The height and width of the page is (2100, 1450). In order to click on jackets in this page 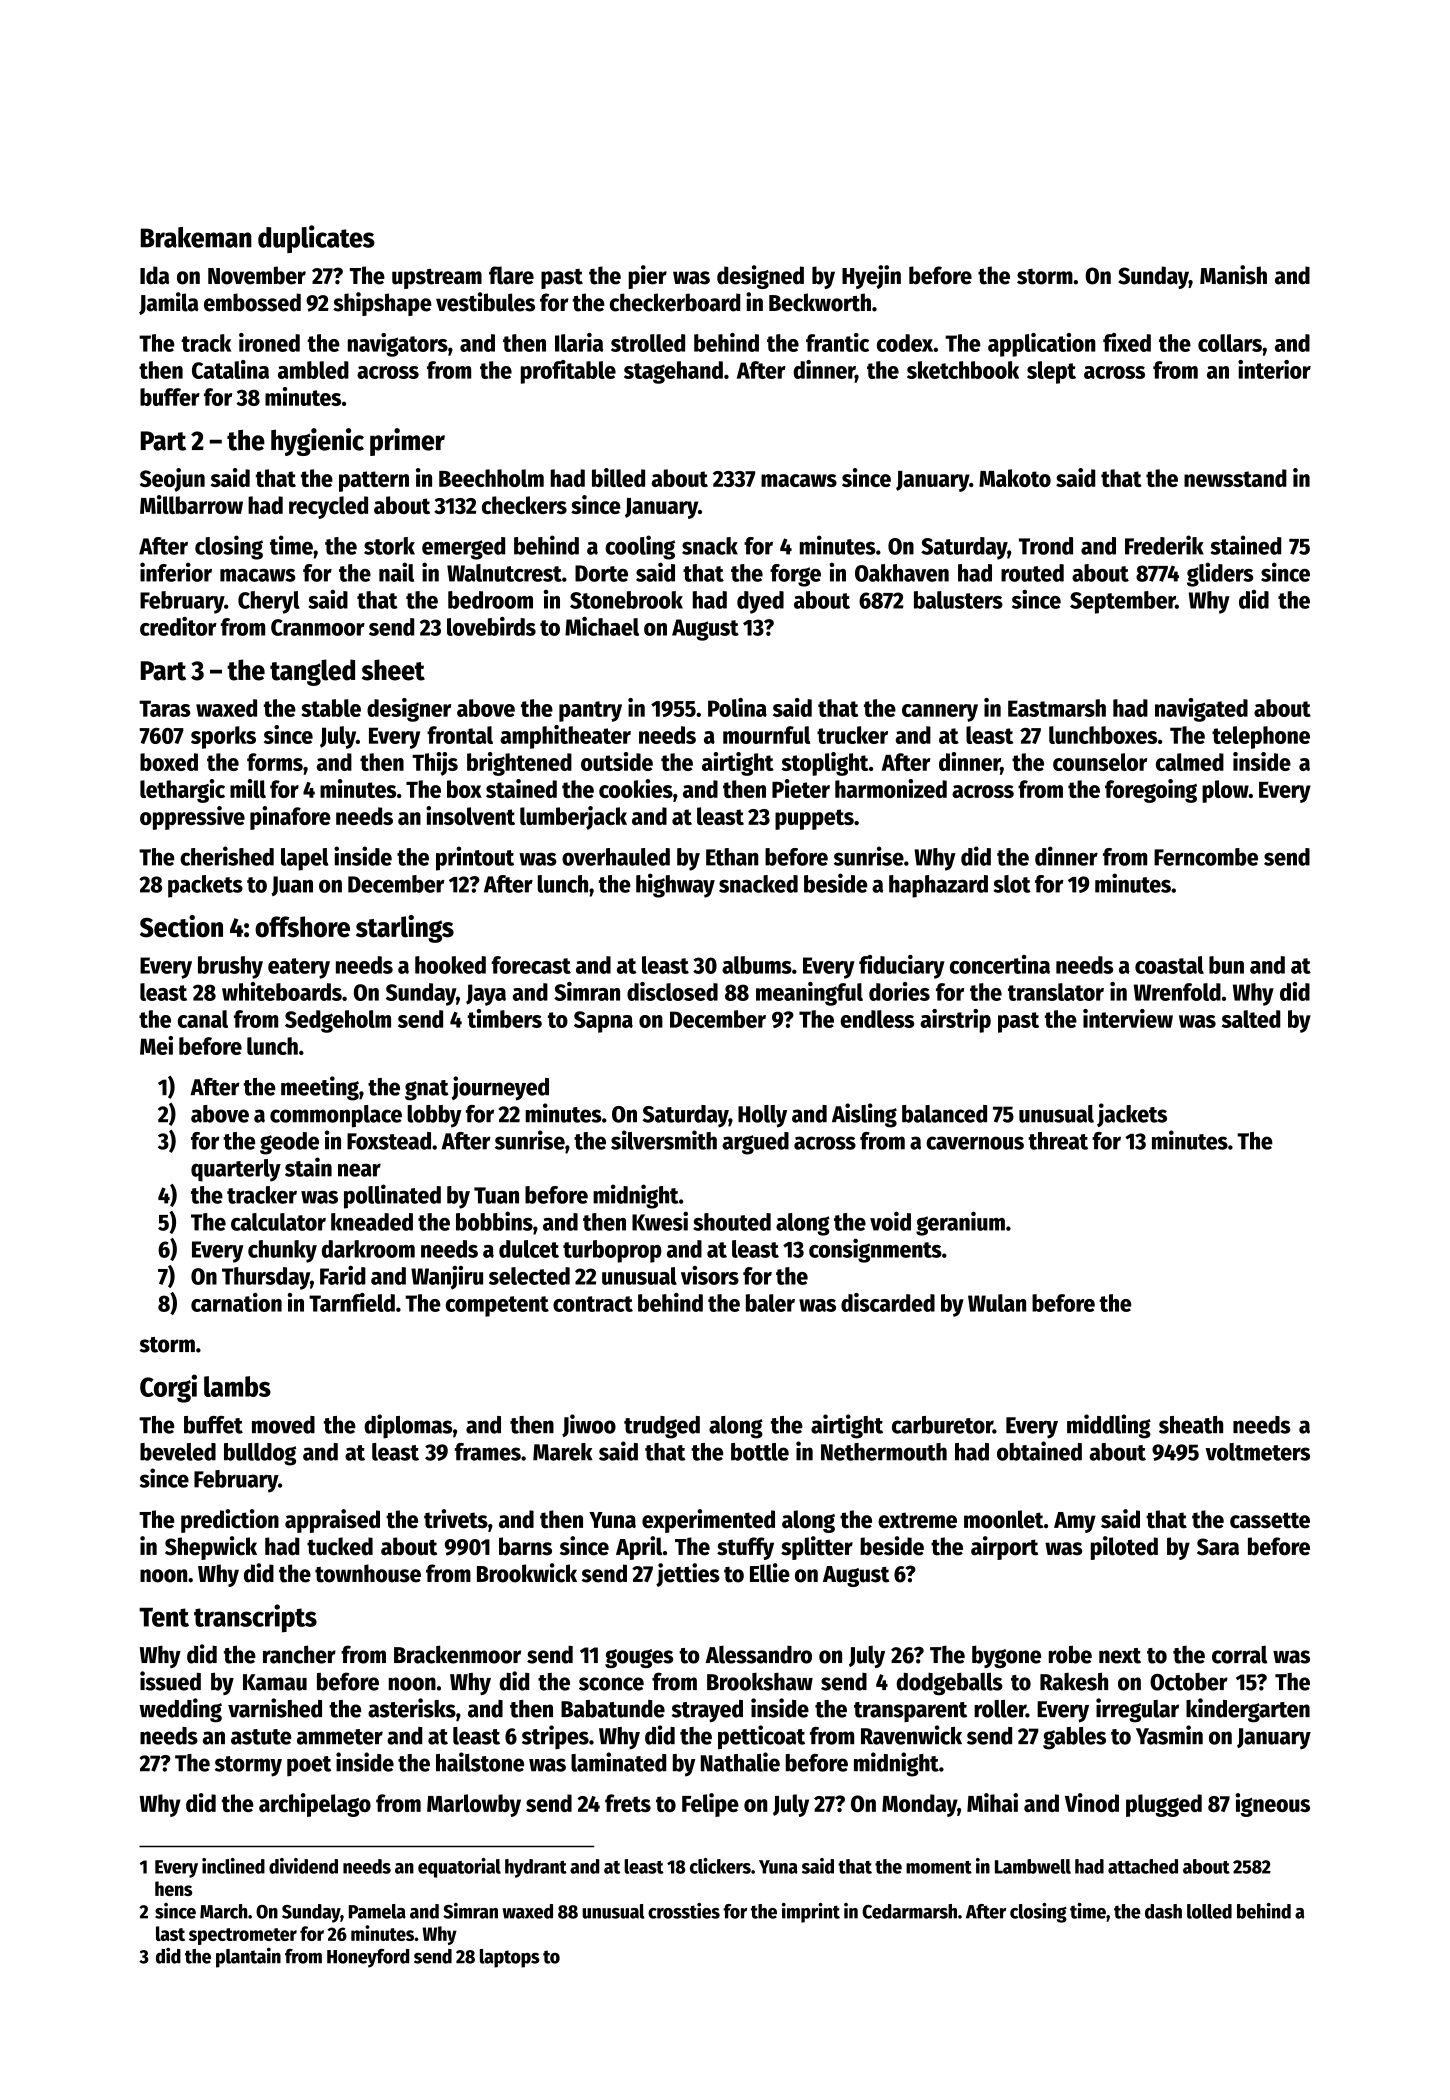, I will do `click(1132, 1115)`.
